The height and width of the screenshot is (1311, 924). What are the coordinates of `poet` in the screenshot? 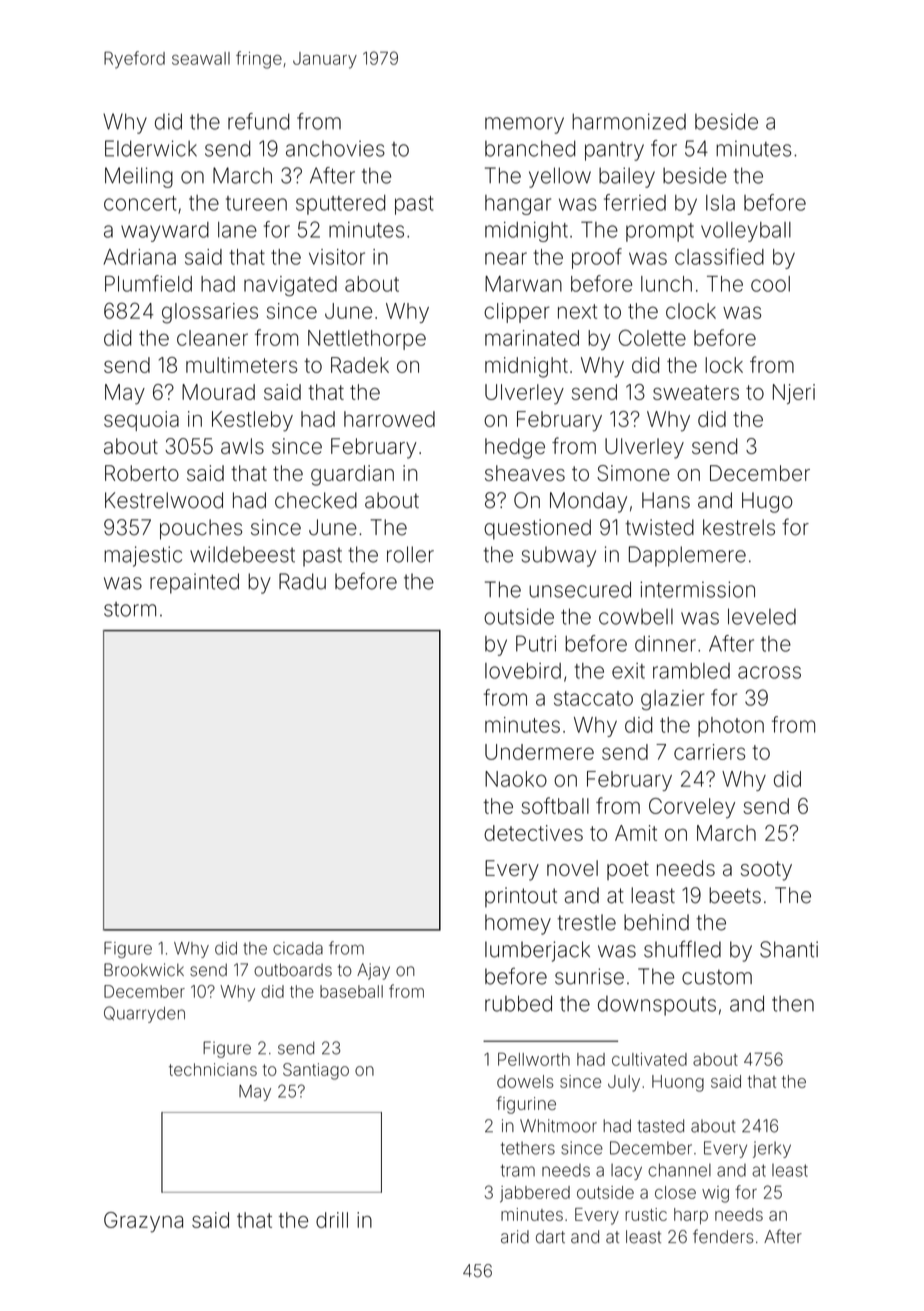 It's located at (628, 870).
